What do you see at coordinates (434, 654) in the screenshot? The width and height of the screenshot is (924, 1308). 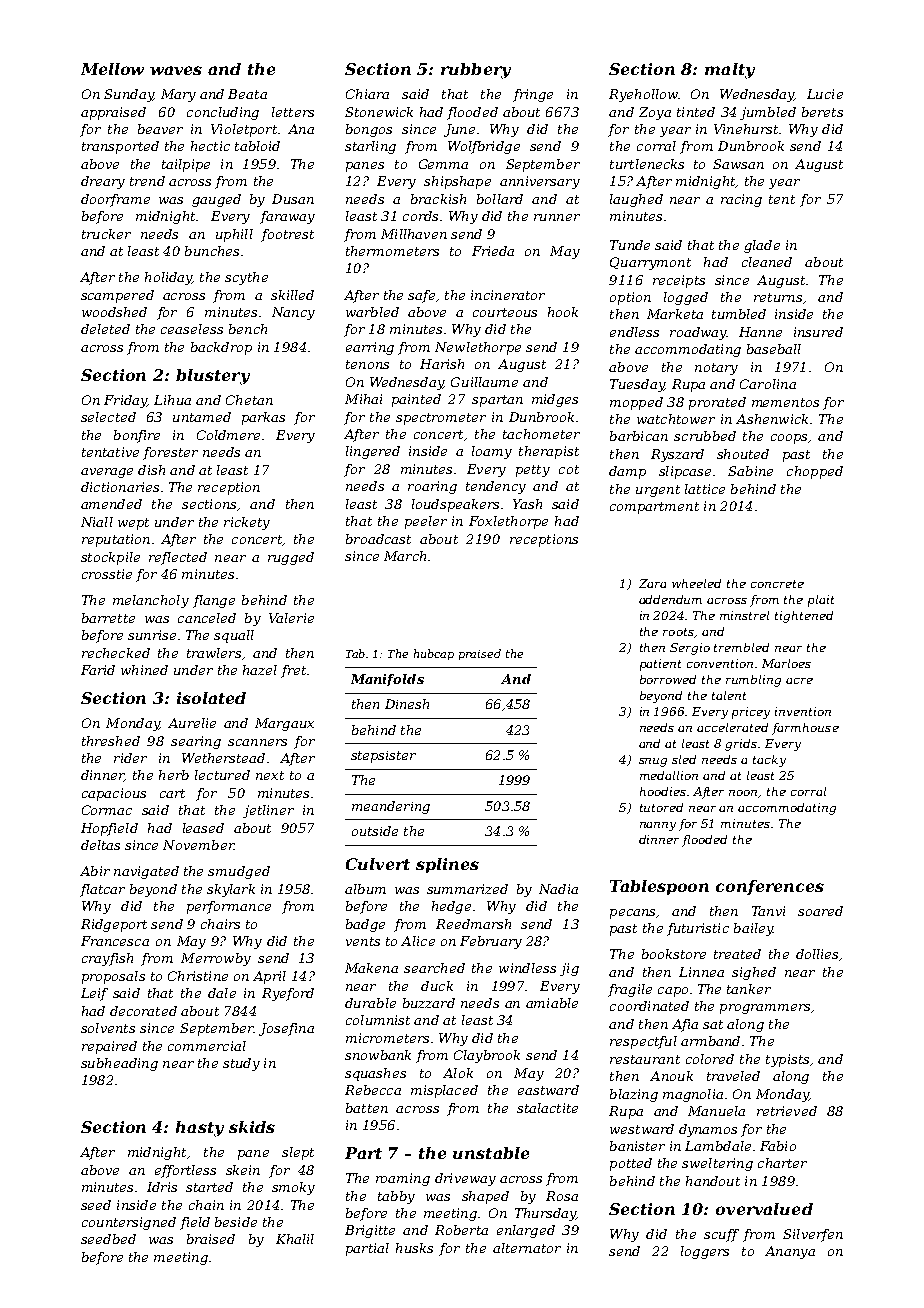 I see `hubcap` at bounding box center [434, 654].
